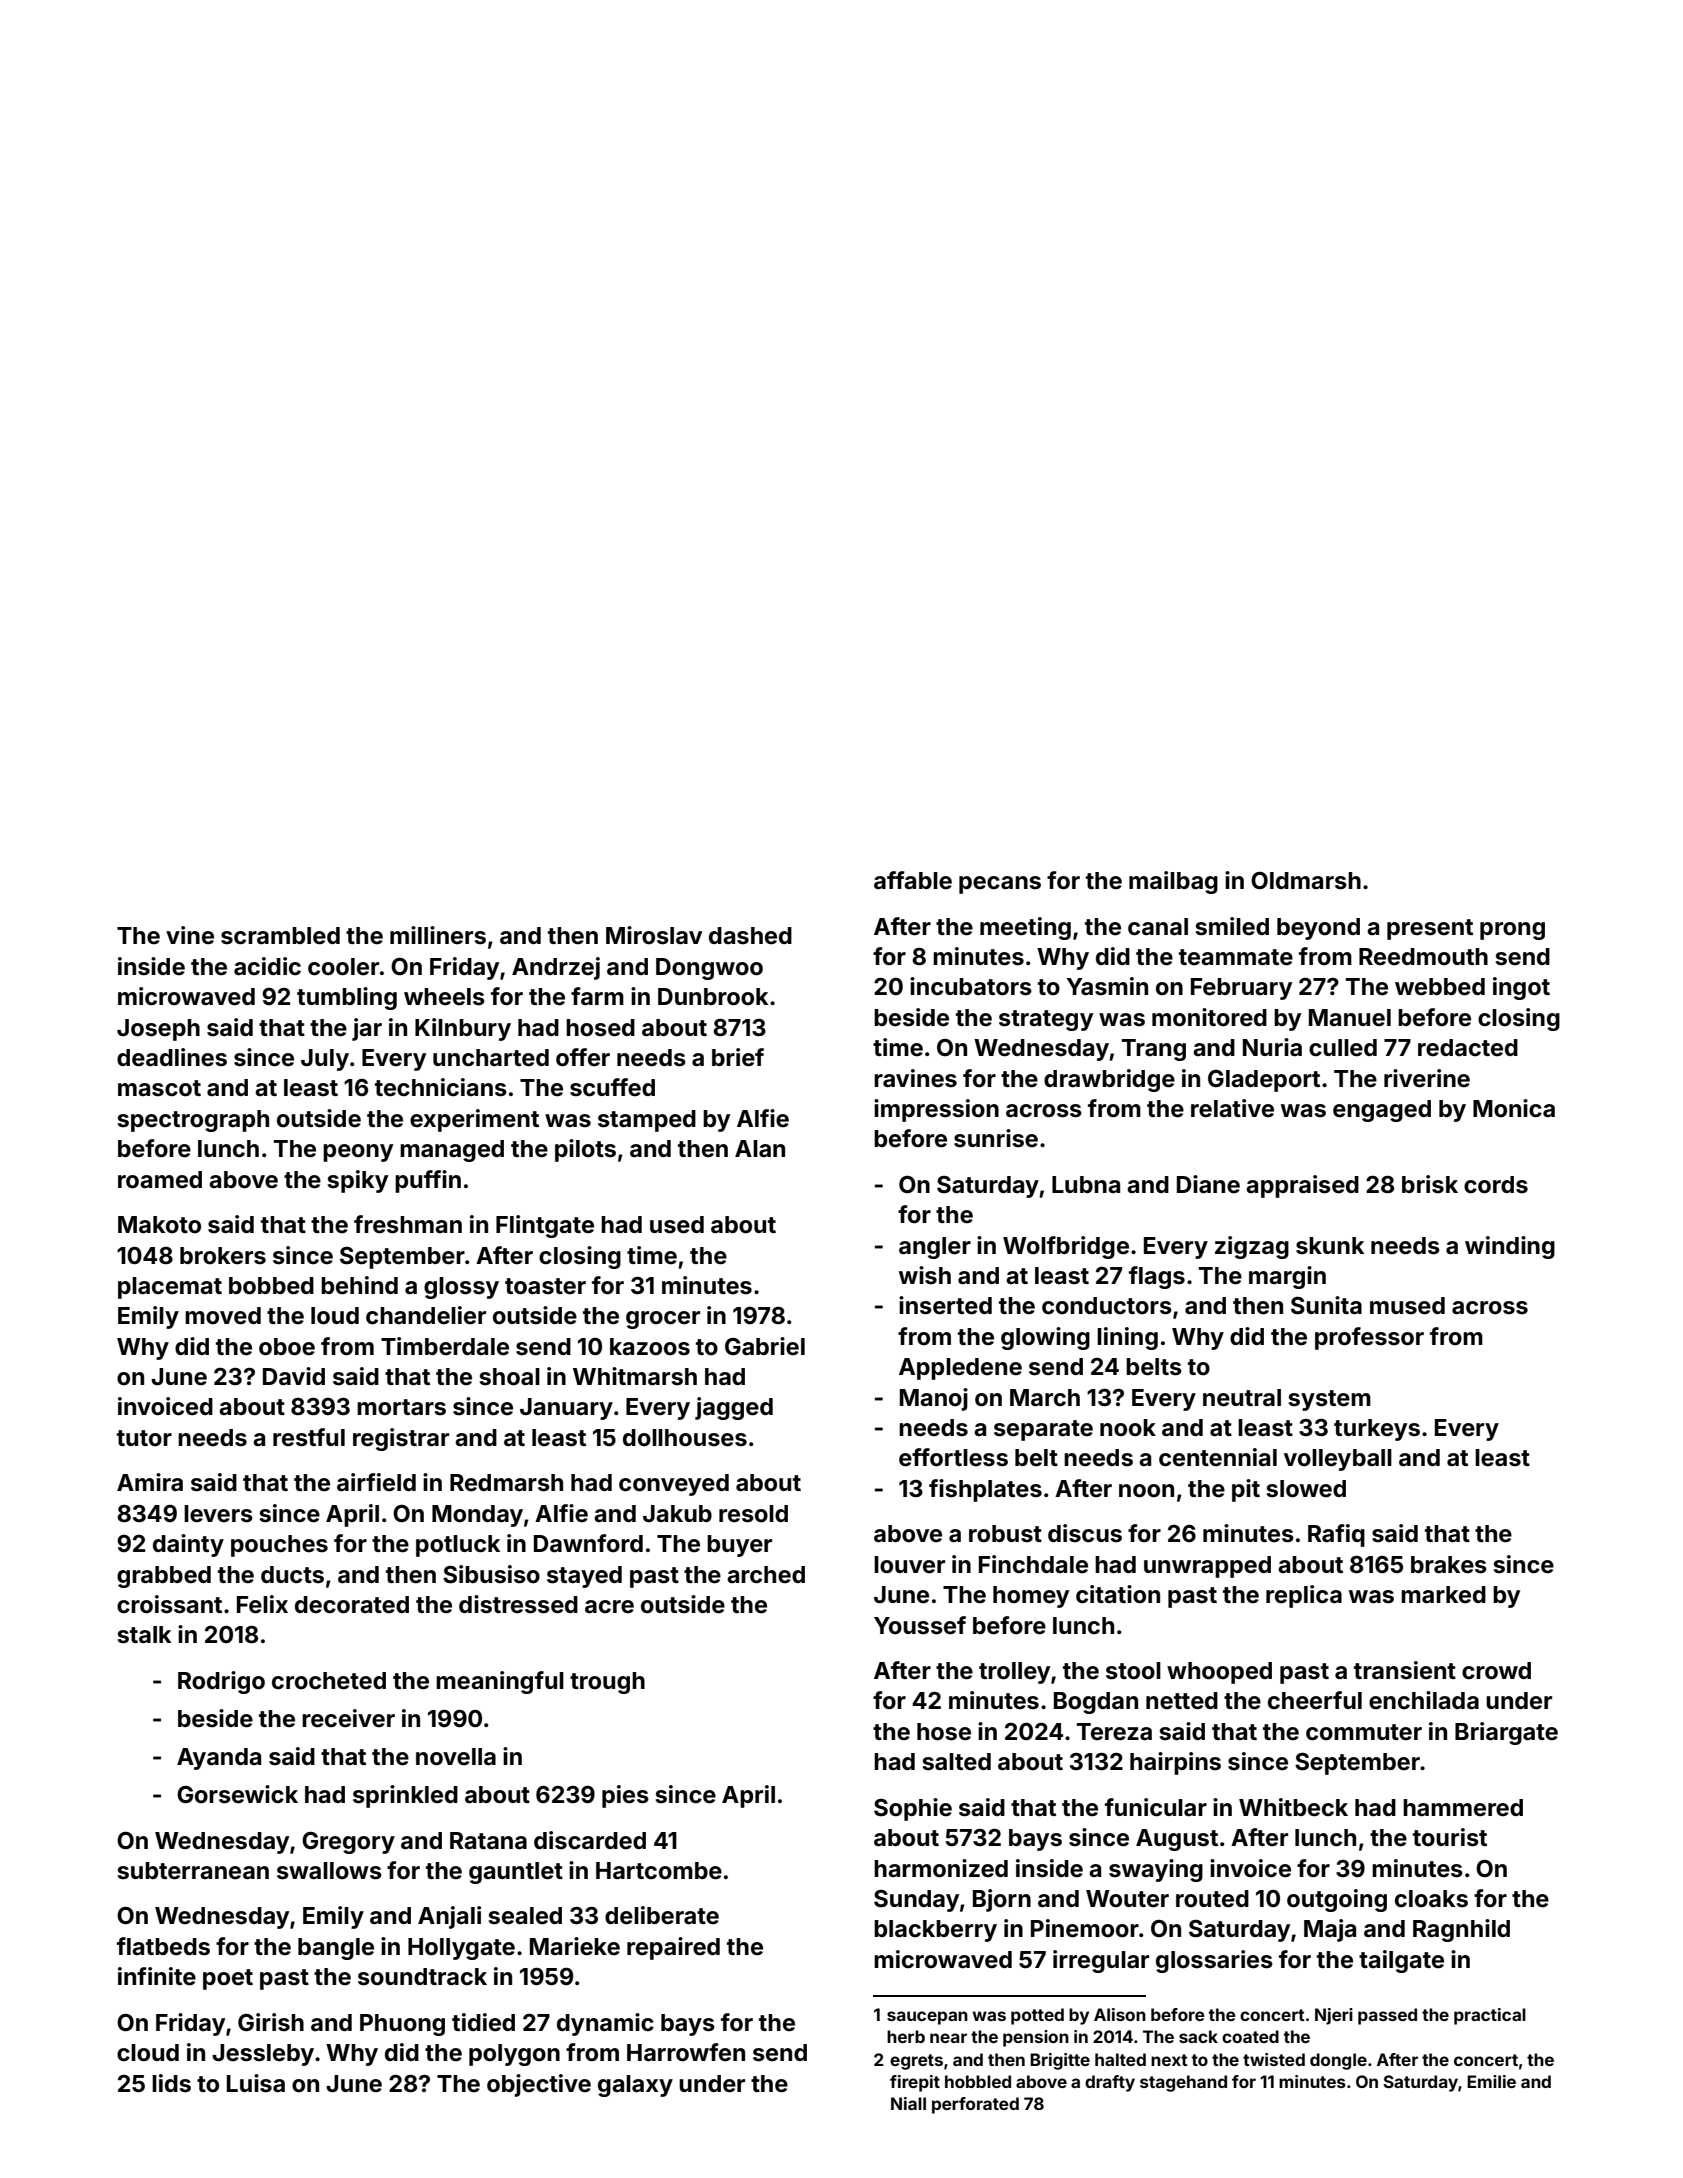  I want to click on distressed, so click(518, 1604).
